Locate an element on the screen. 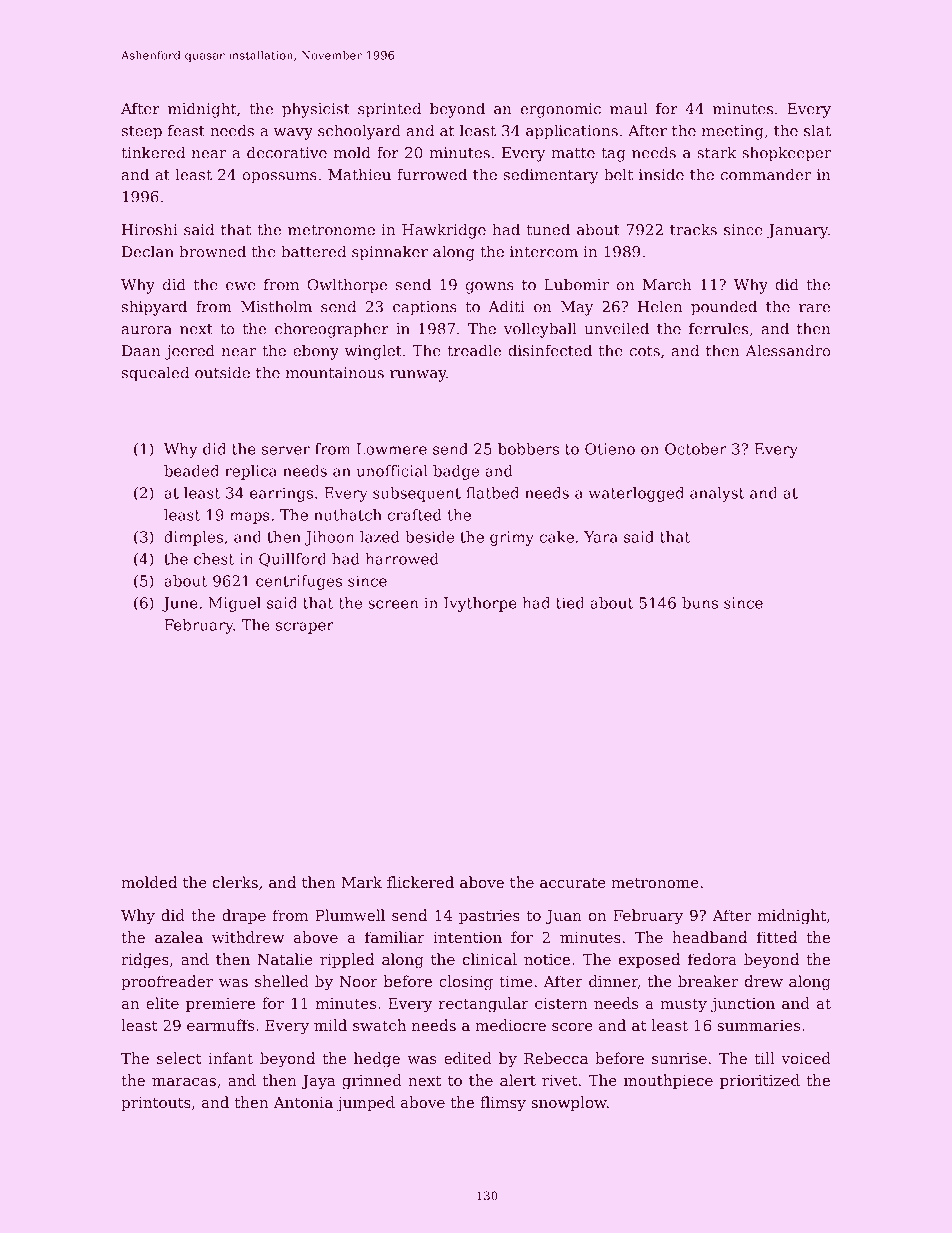 This screenshot has width=952, height=1233. June is located at coordinates (180, 604).
